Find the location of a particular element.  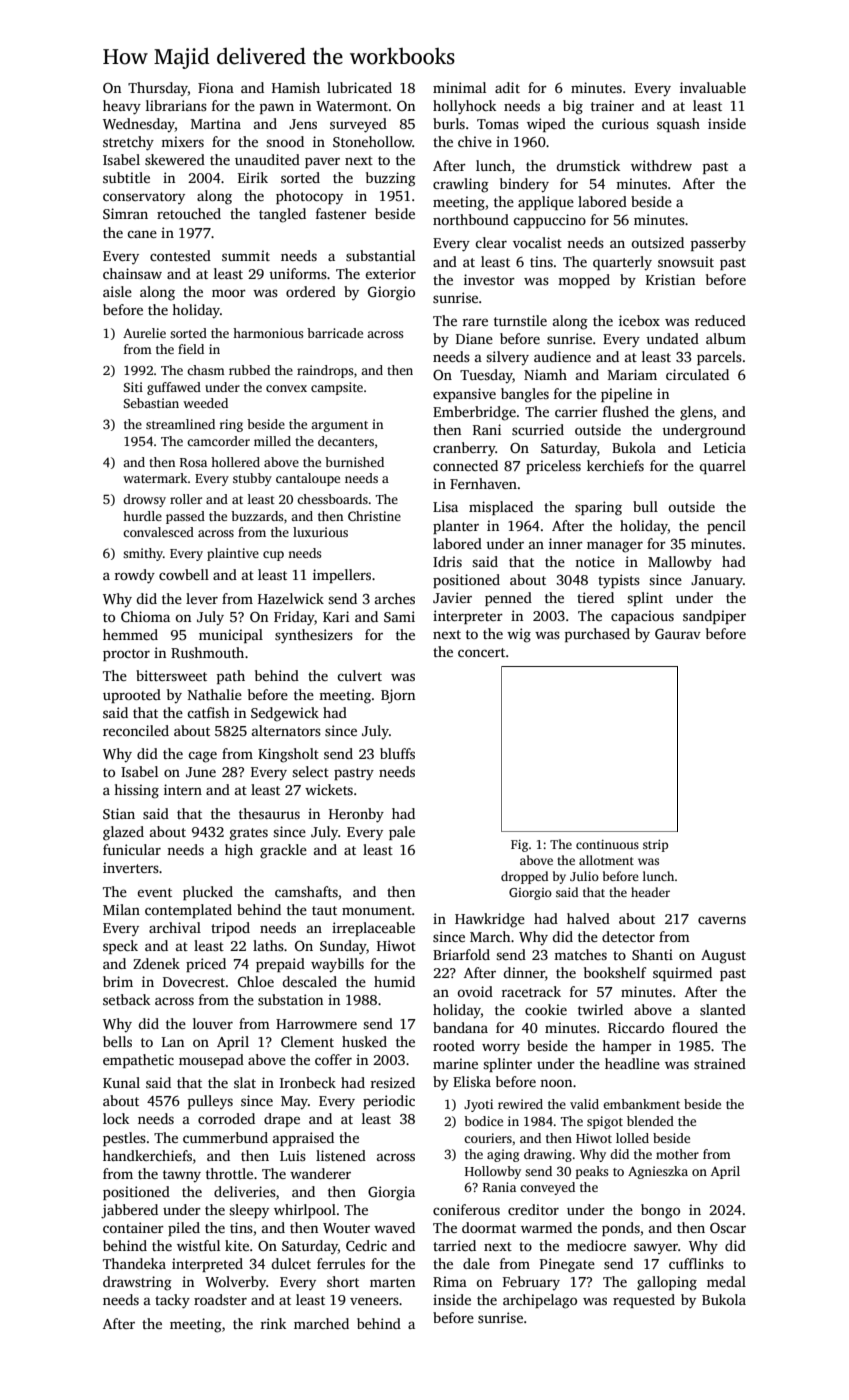

bull is located at coordinates (645, 506).
